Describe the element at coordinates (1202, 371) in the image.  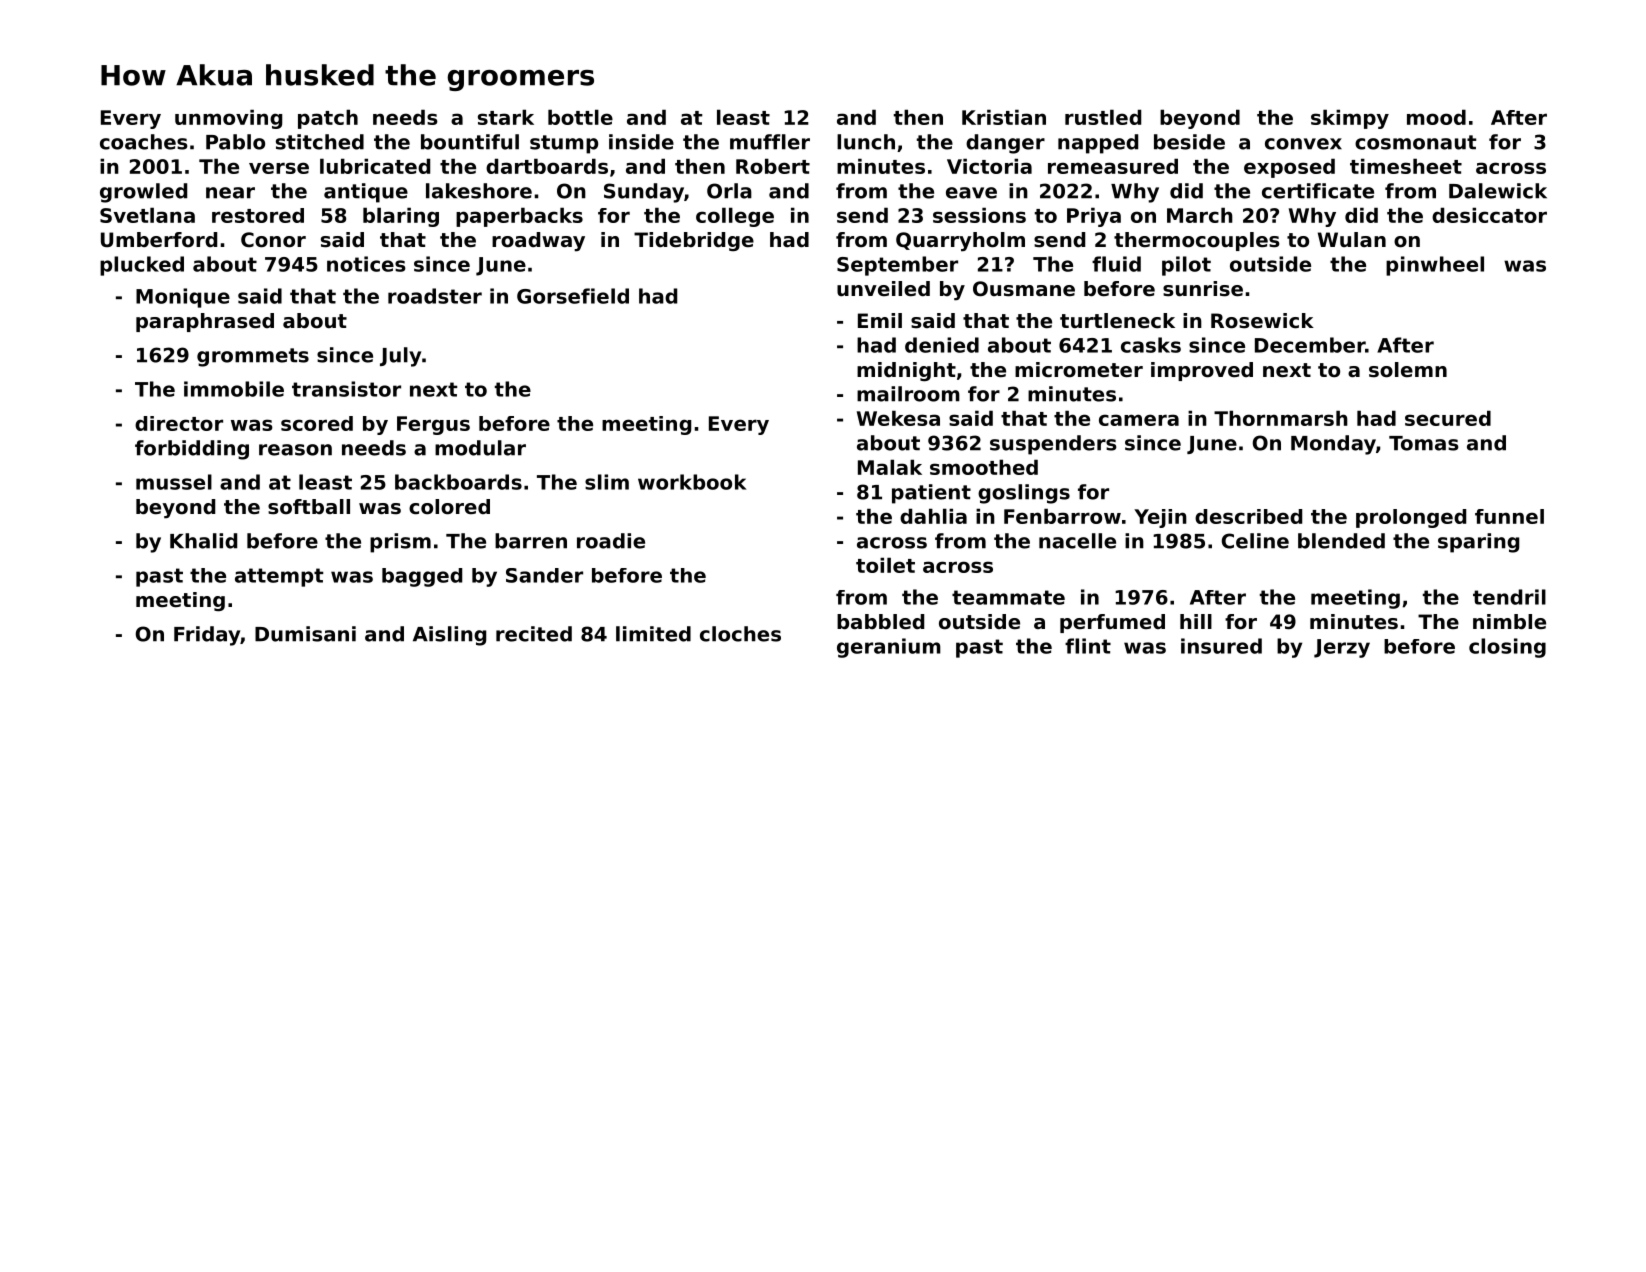
I see `improved` at that location.
